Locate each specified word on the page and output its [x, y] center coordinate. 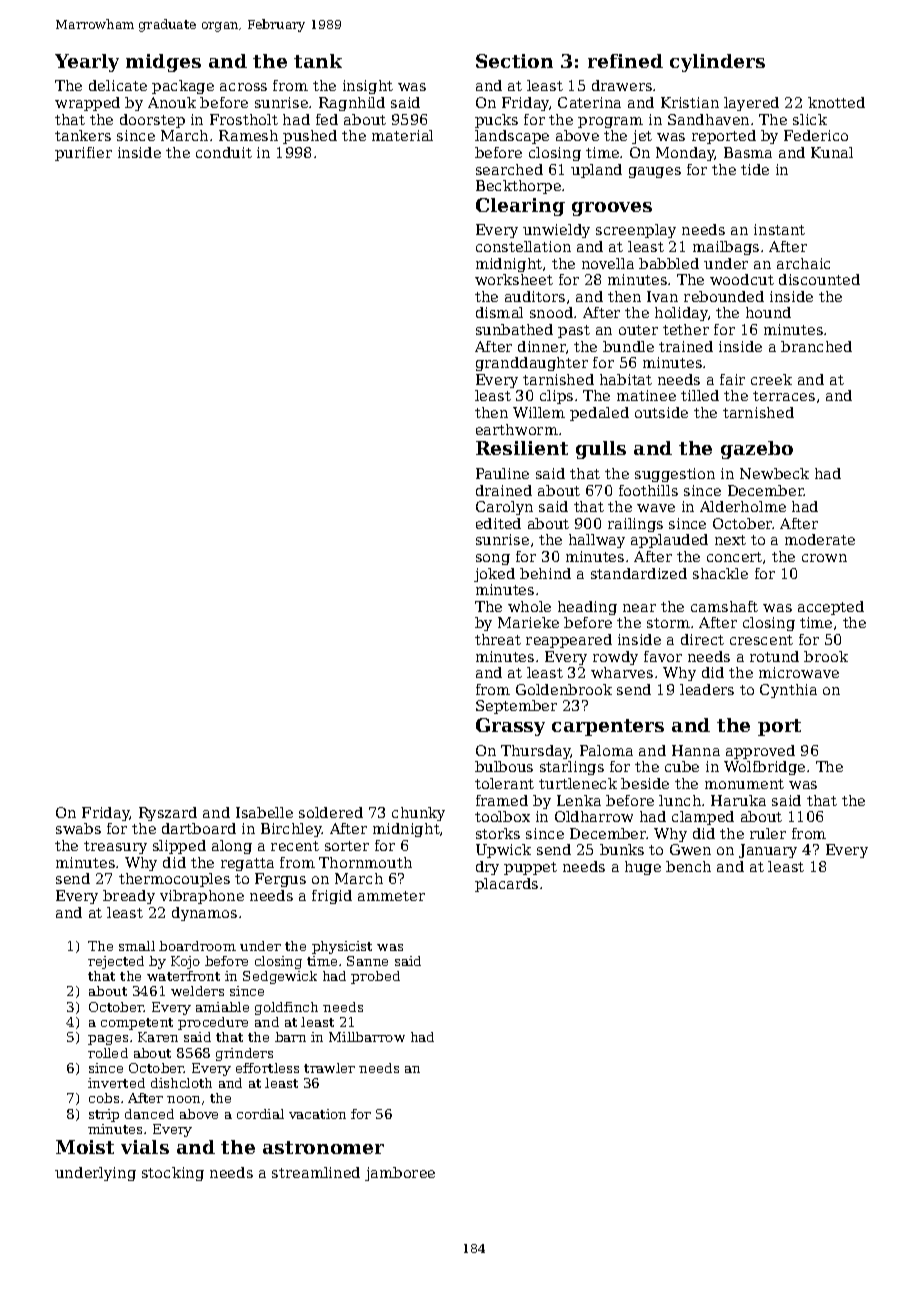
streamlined [316, 1172]
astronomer [323, 1147]
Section [514, 61]
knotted [836, 102]
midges [163, 63]
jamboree [400, 1174]
